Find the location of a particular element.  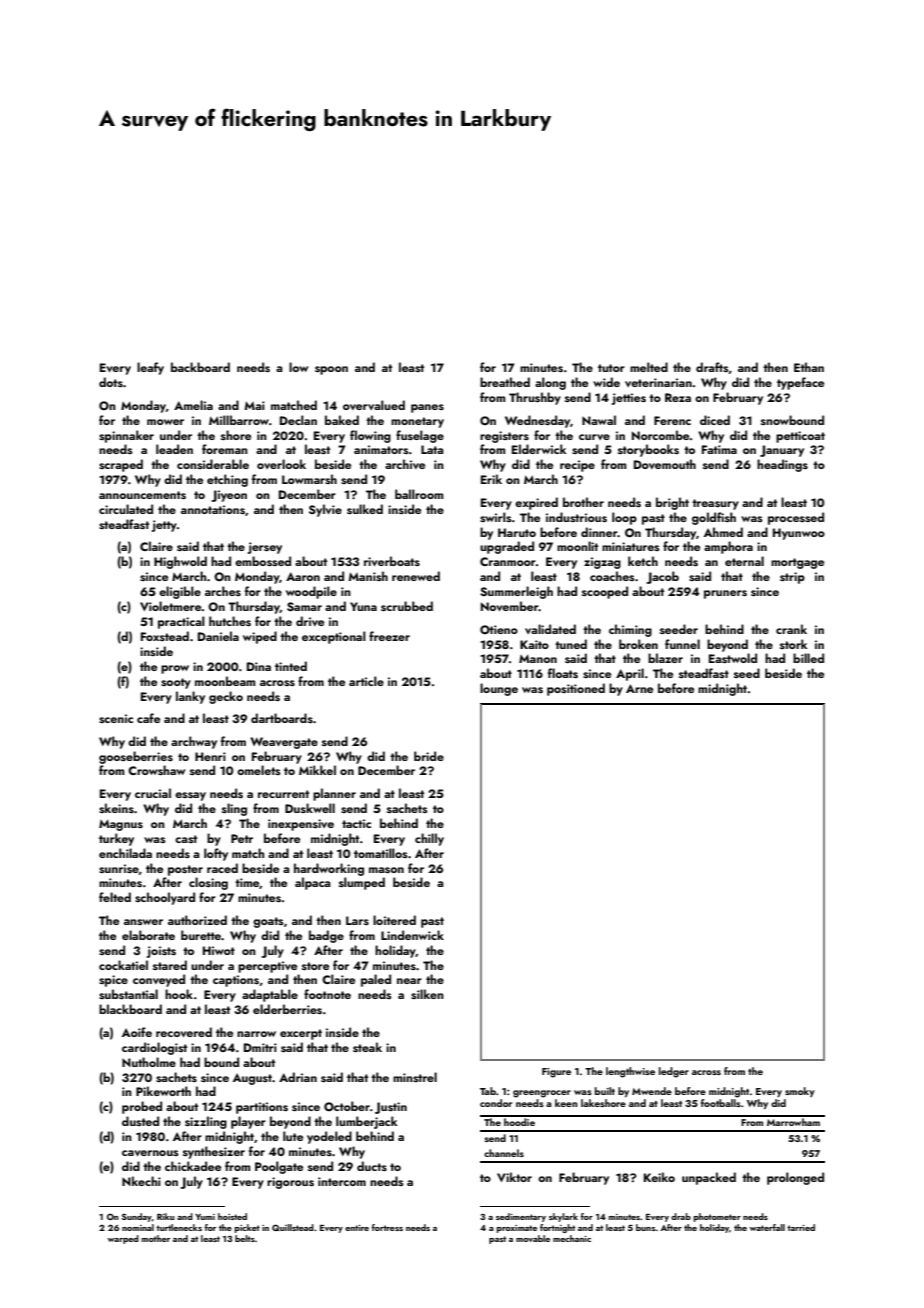

belts is located at coordinates (245, 1238).
